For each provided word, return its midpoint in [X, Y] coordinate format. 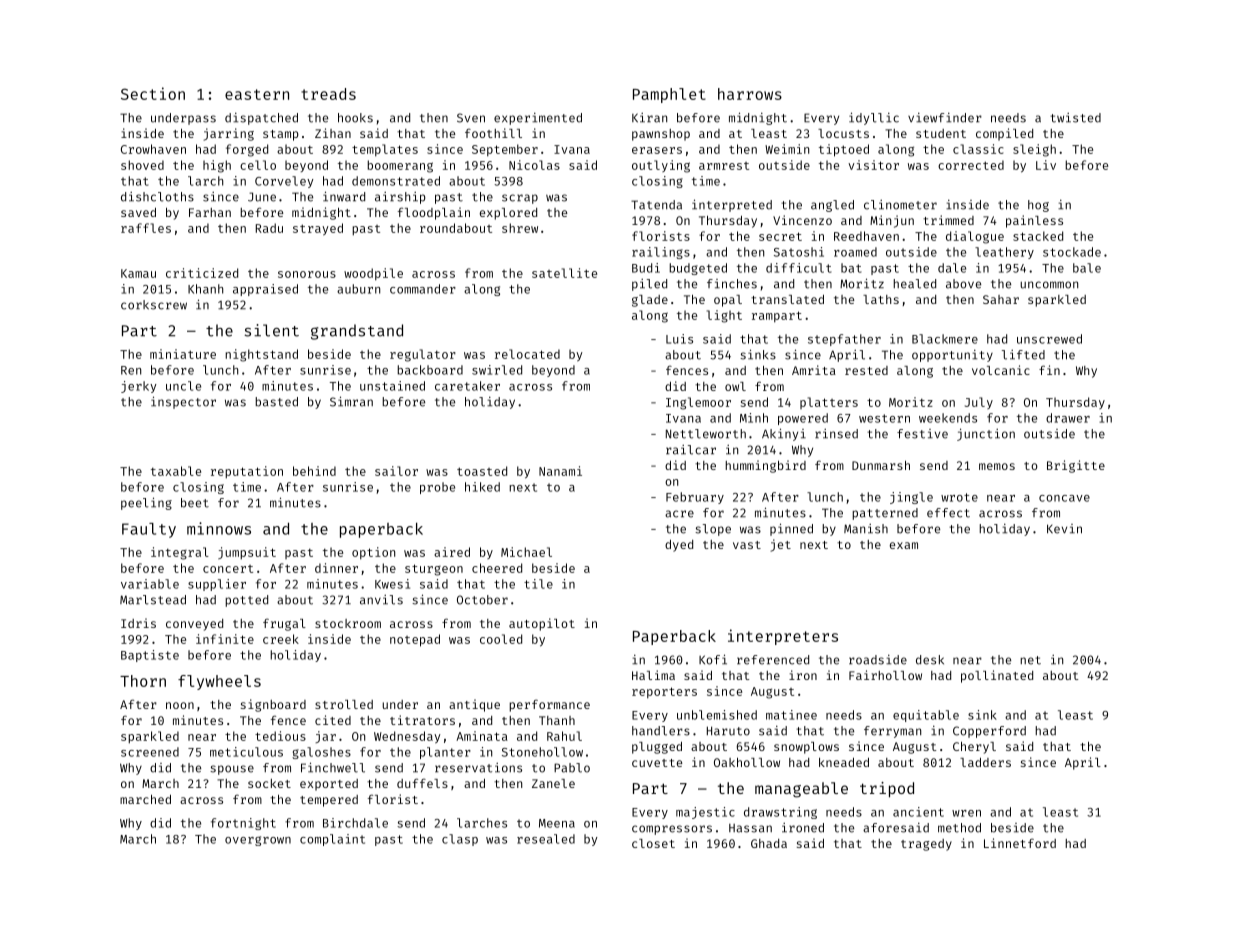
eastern [257, 94]
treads [328, 94]
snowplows [806, 748]
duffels [422, 783]
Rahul [564, 736]
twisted [1075, 118]
